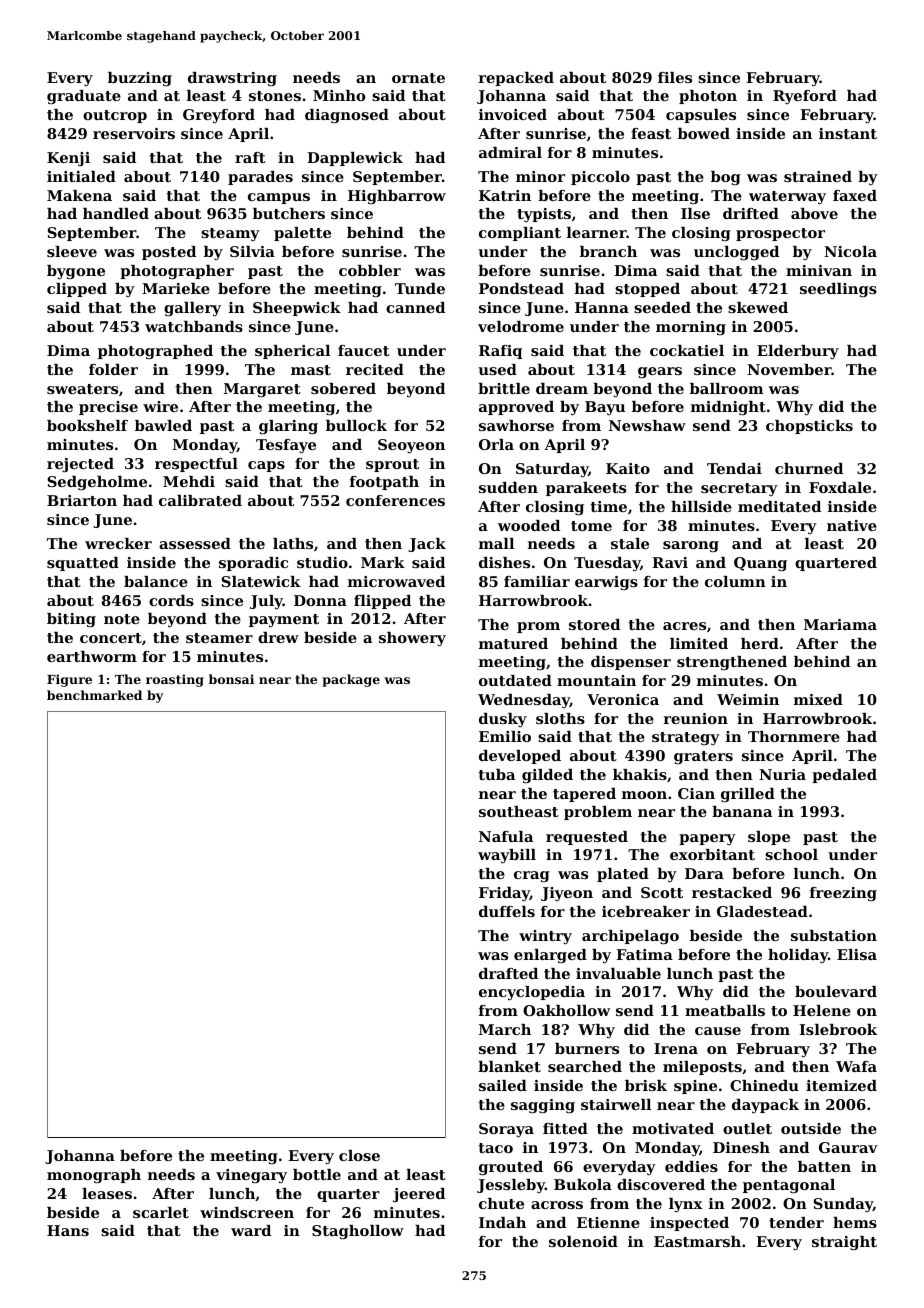 Image resolution: width=924 pixels, height=1308 pixels. I want to click on meatballs, so click(725, 1010).
